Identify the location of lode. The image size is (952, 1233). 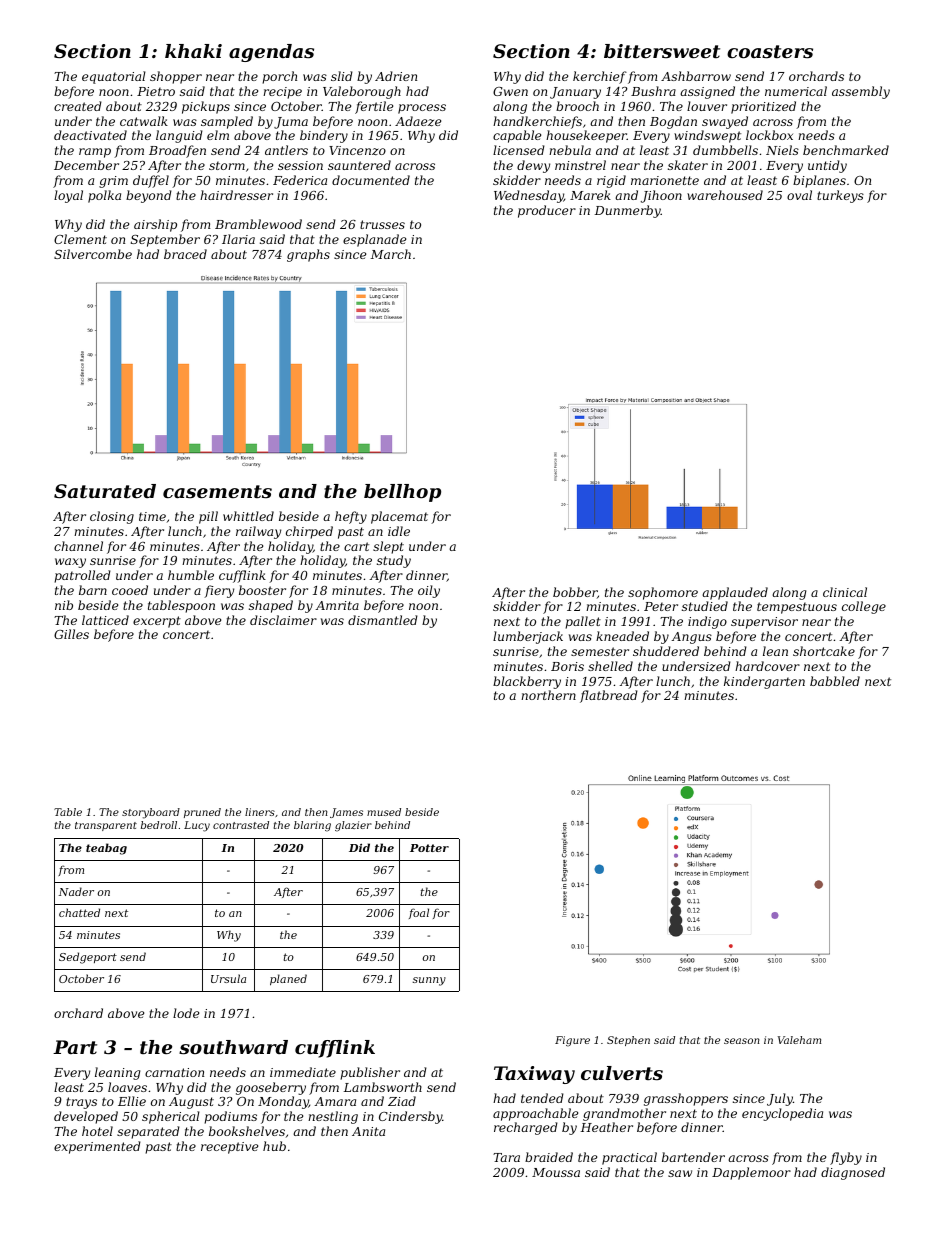
(186, 1013).
